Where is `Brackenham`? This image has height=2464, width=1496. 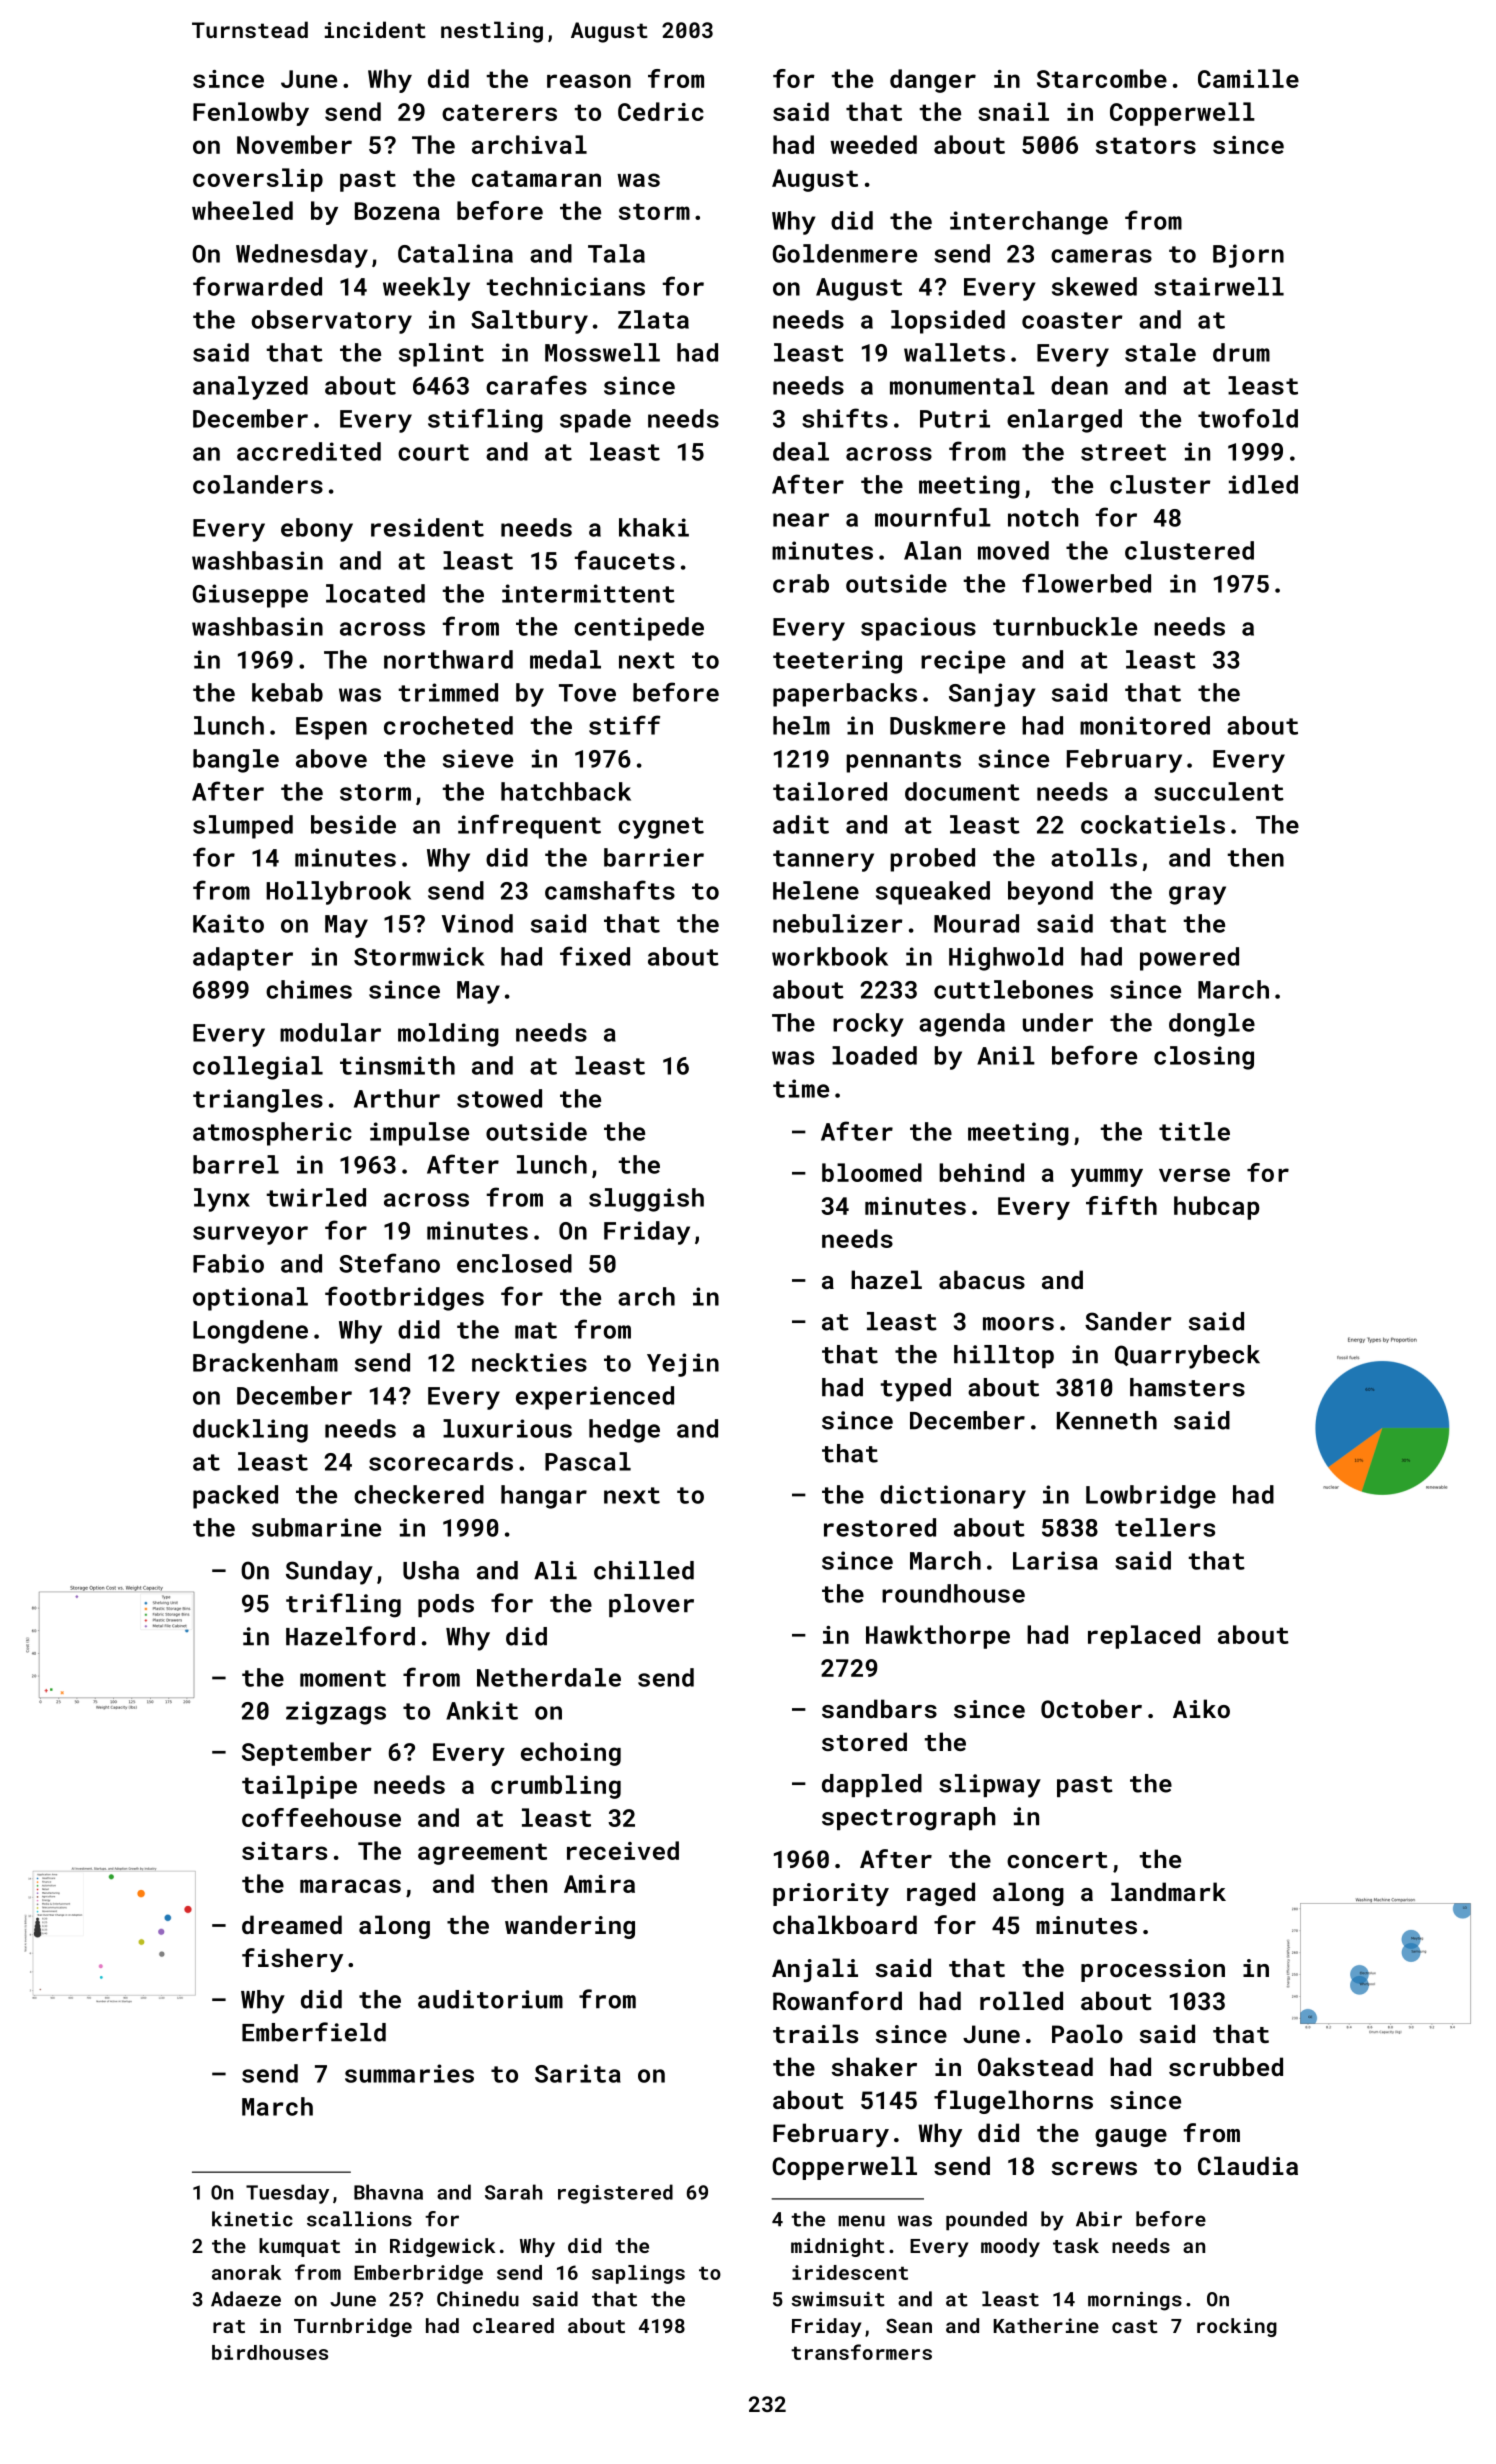
Brackenham is located at coordinates (265, 1362).
